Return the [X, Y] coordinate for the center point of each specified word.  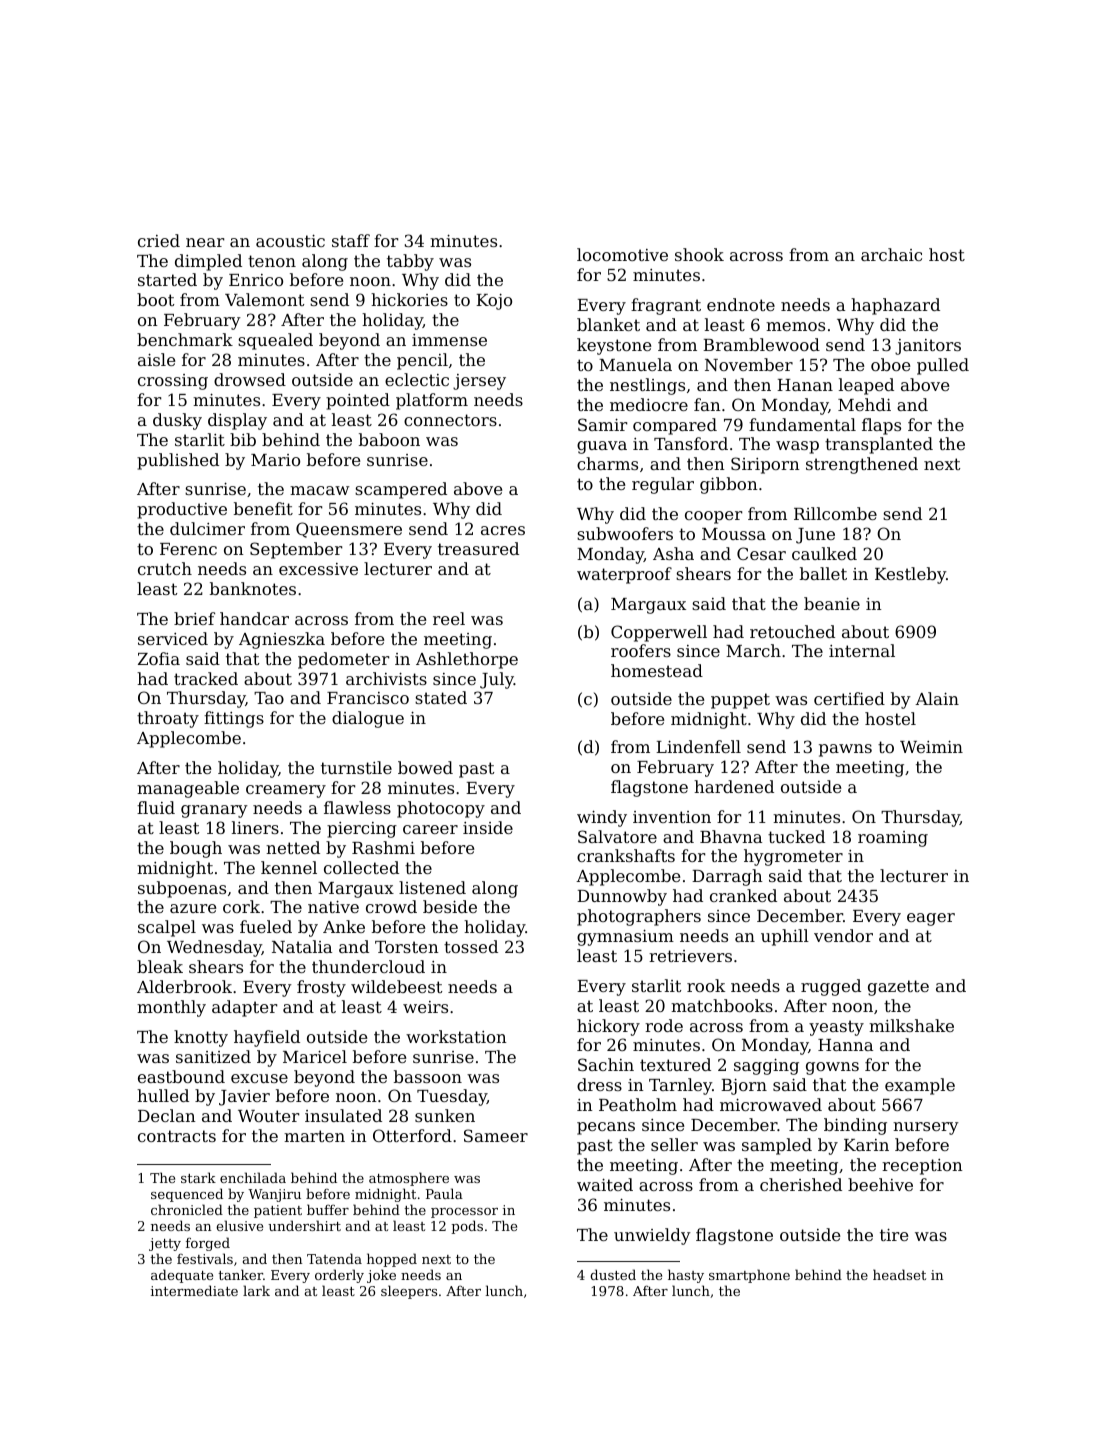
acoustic [290, 240]
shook [699, 254]
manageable [188, 789]
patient [278, 1211]
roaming [893, 839]
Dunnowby [622, 897]
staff [351, 240]
